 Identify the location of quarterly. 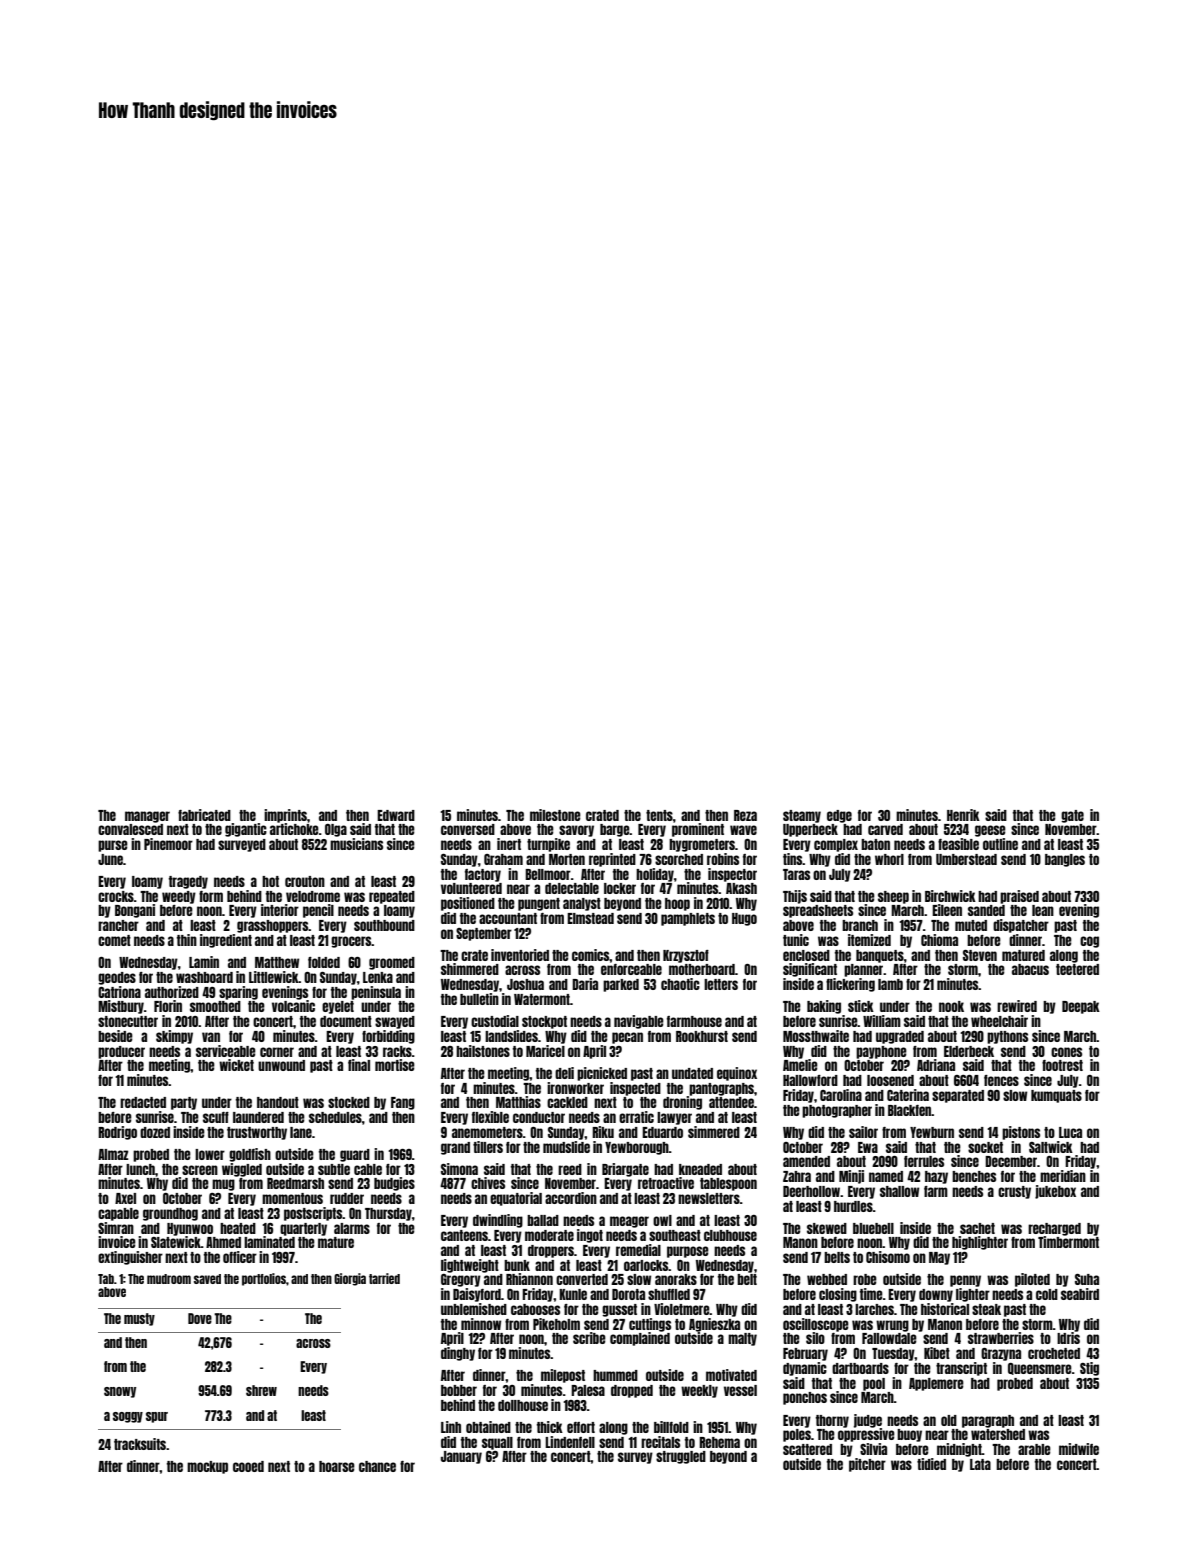
(303, 1229).
